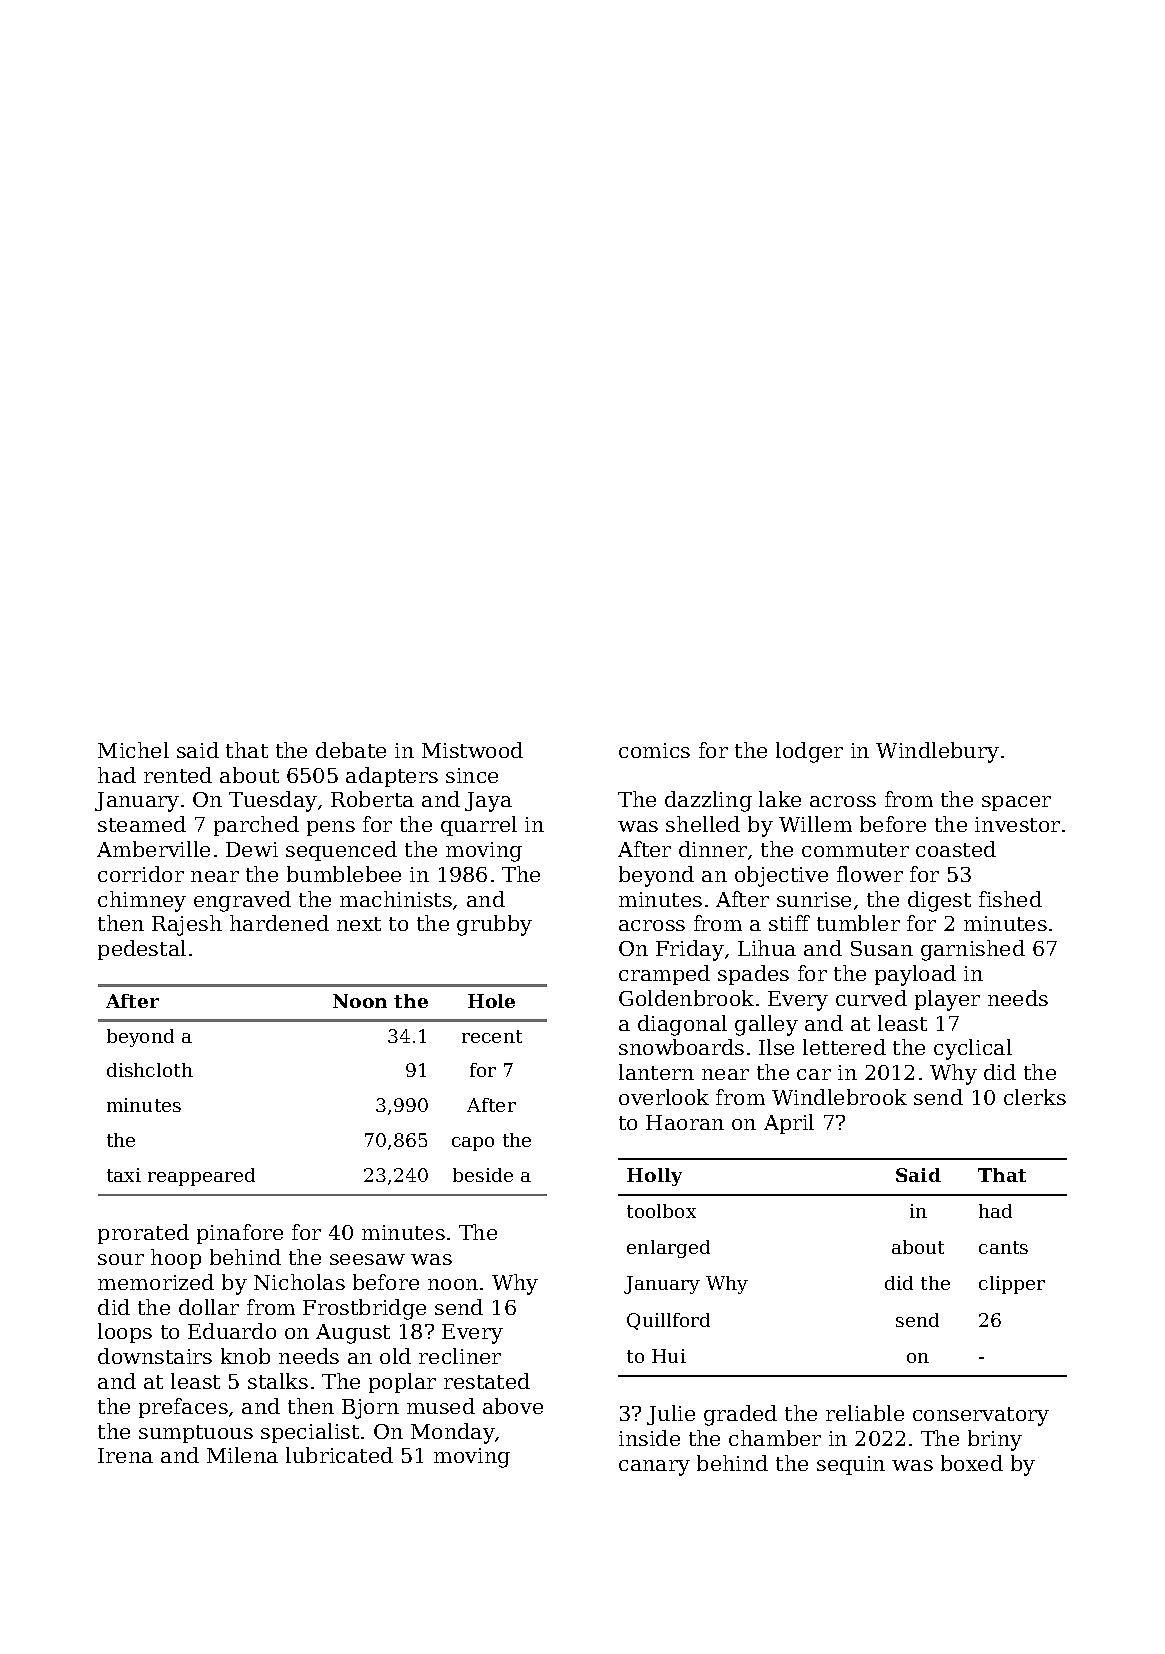  What do you see at coordinates (656, 1072) in the image?
I see `lantern` at bounding box center [656, 1072].
